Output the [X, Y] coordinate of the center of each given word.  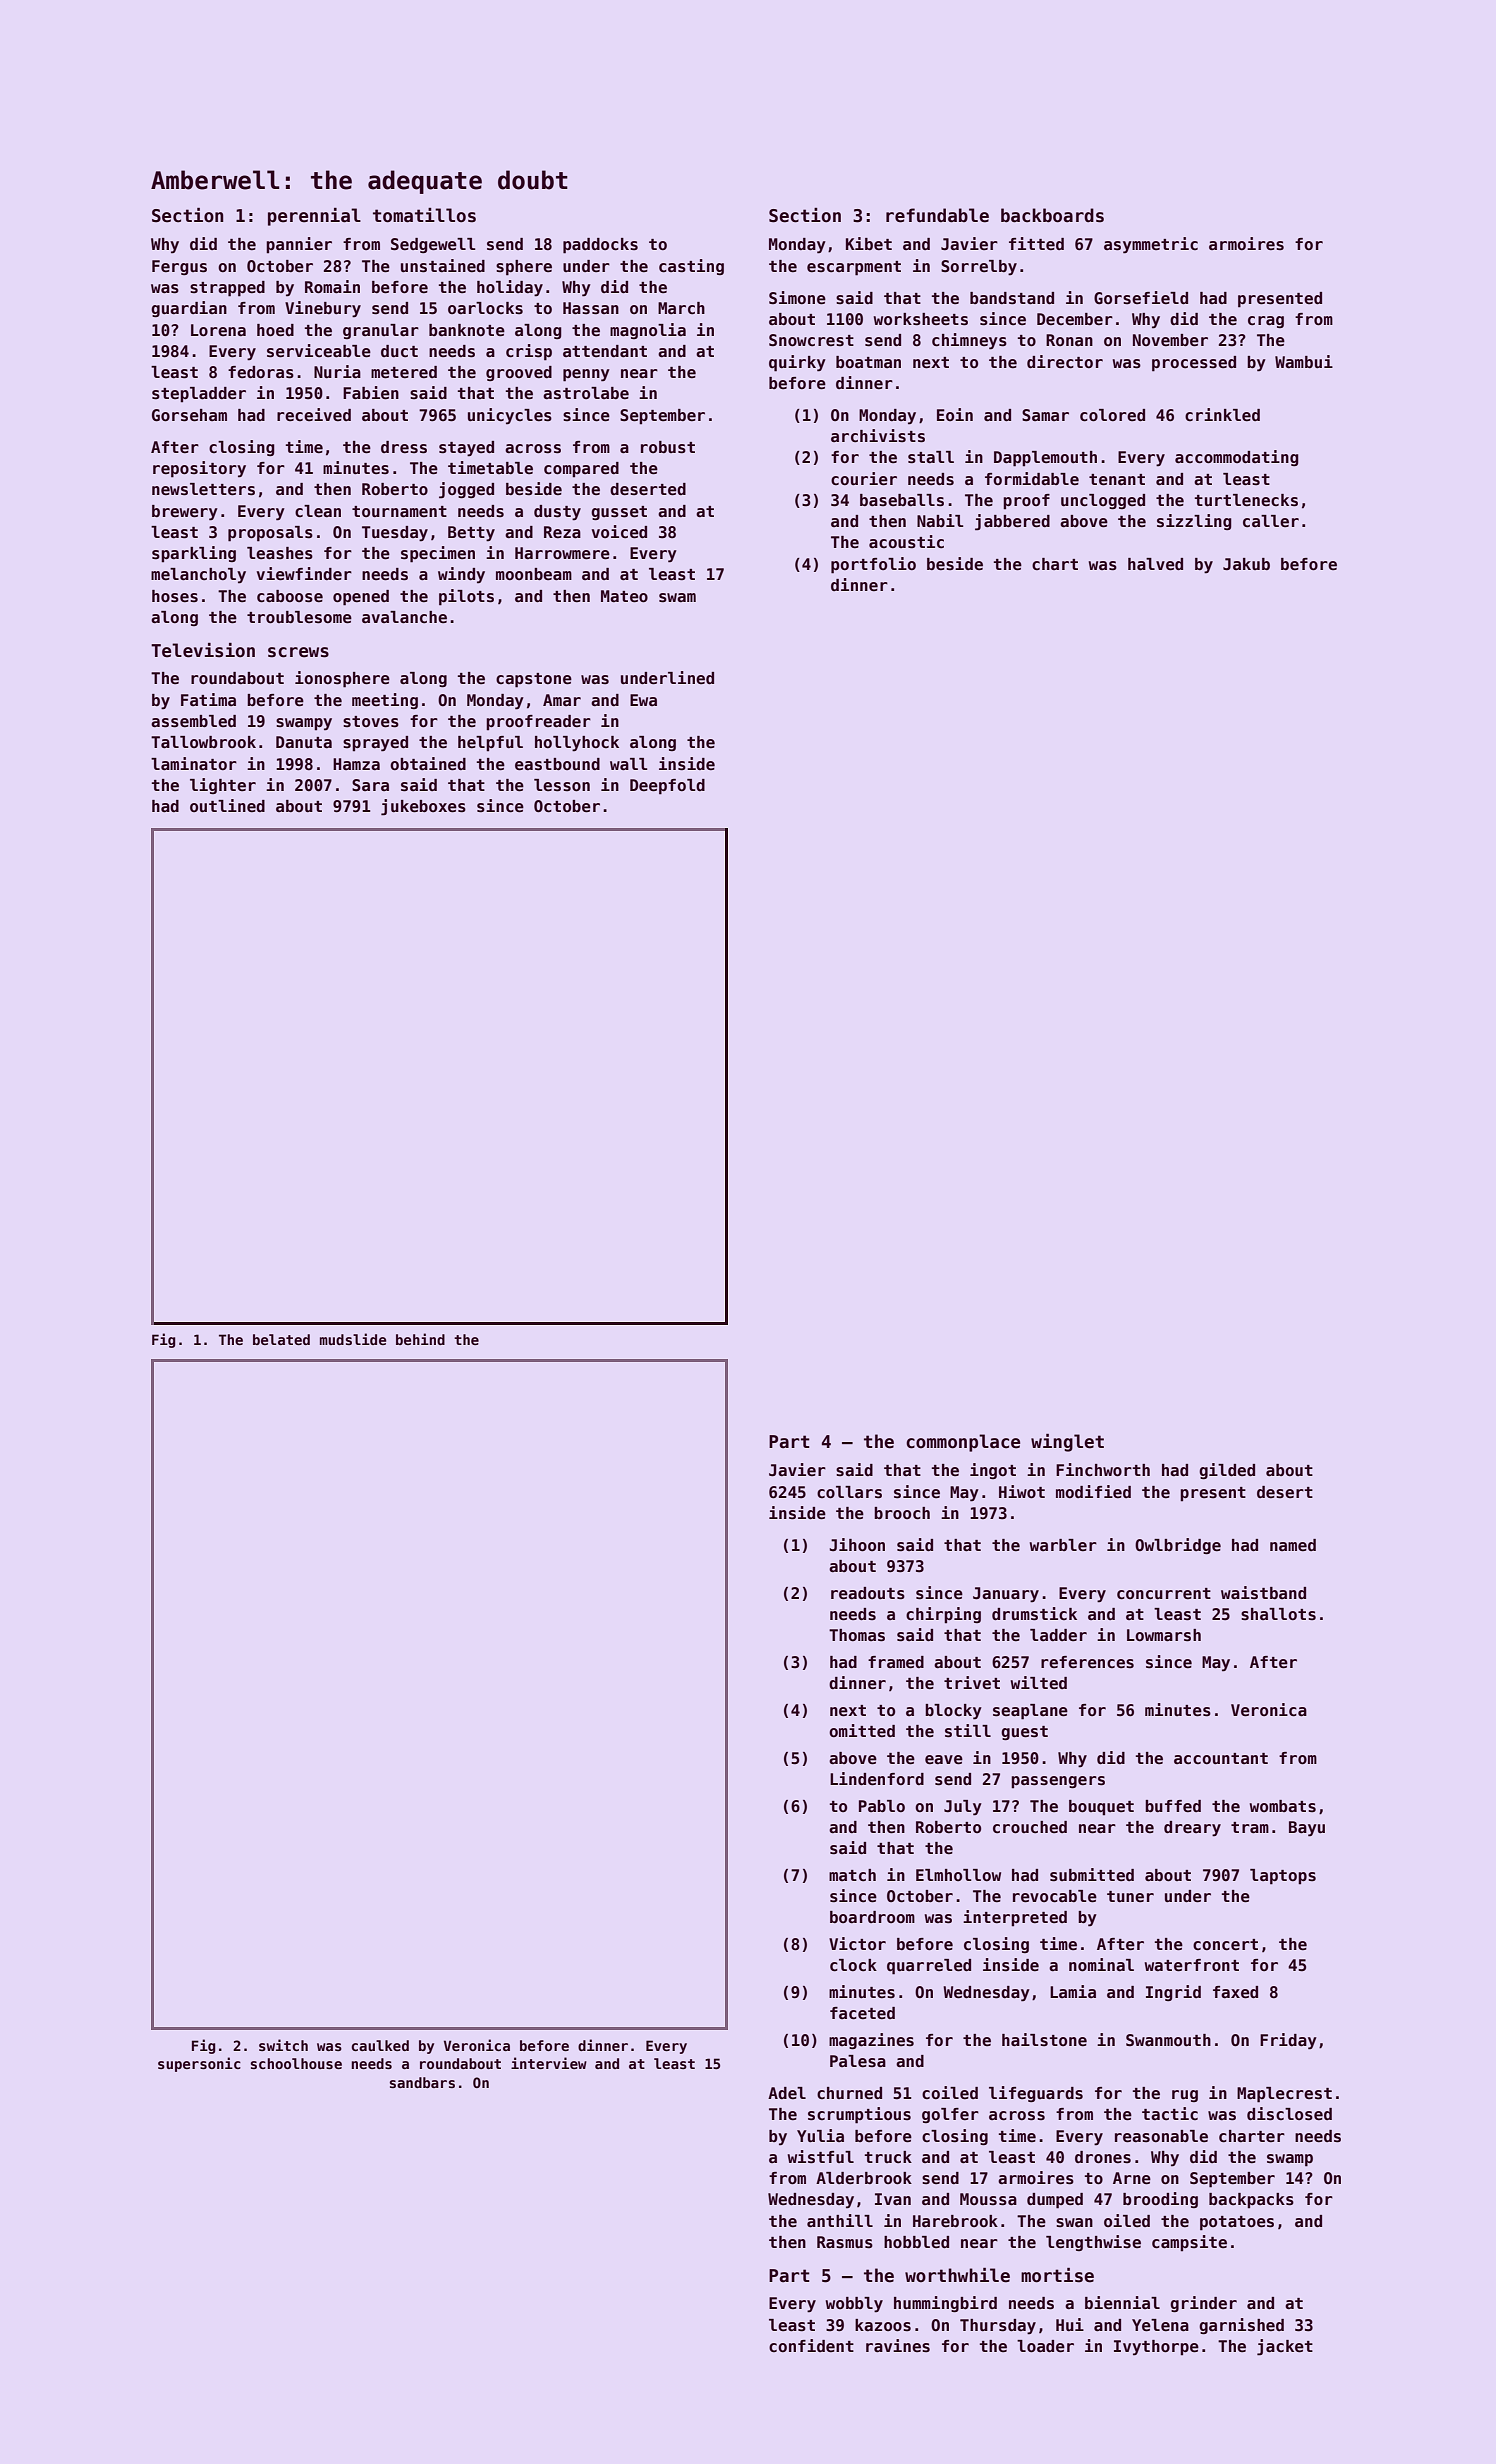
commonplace [963, 1443]
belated [281, 1339]
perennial [314, 217]
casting [691, 267]
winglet [1067, 1443]
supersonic [199, 2064]
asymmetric [1151, 245]
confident [811, 2345]
